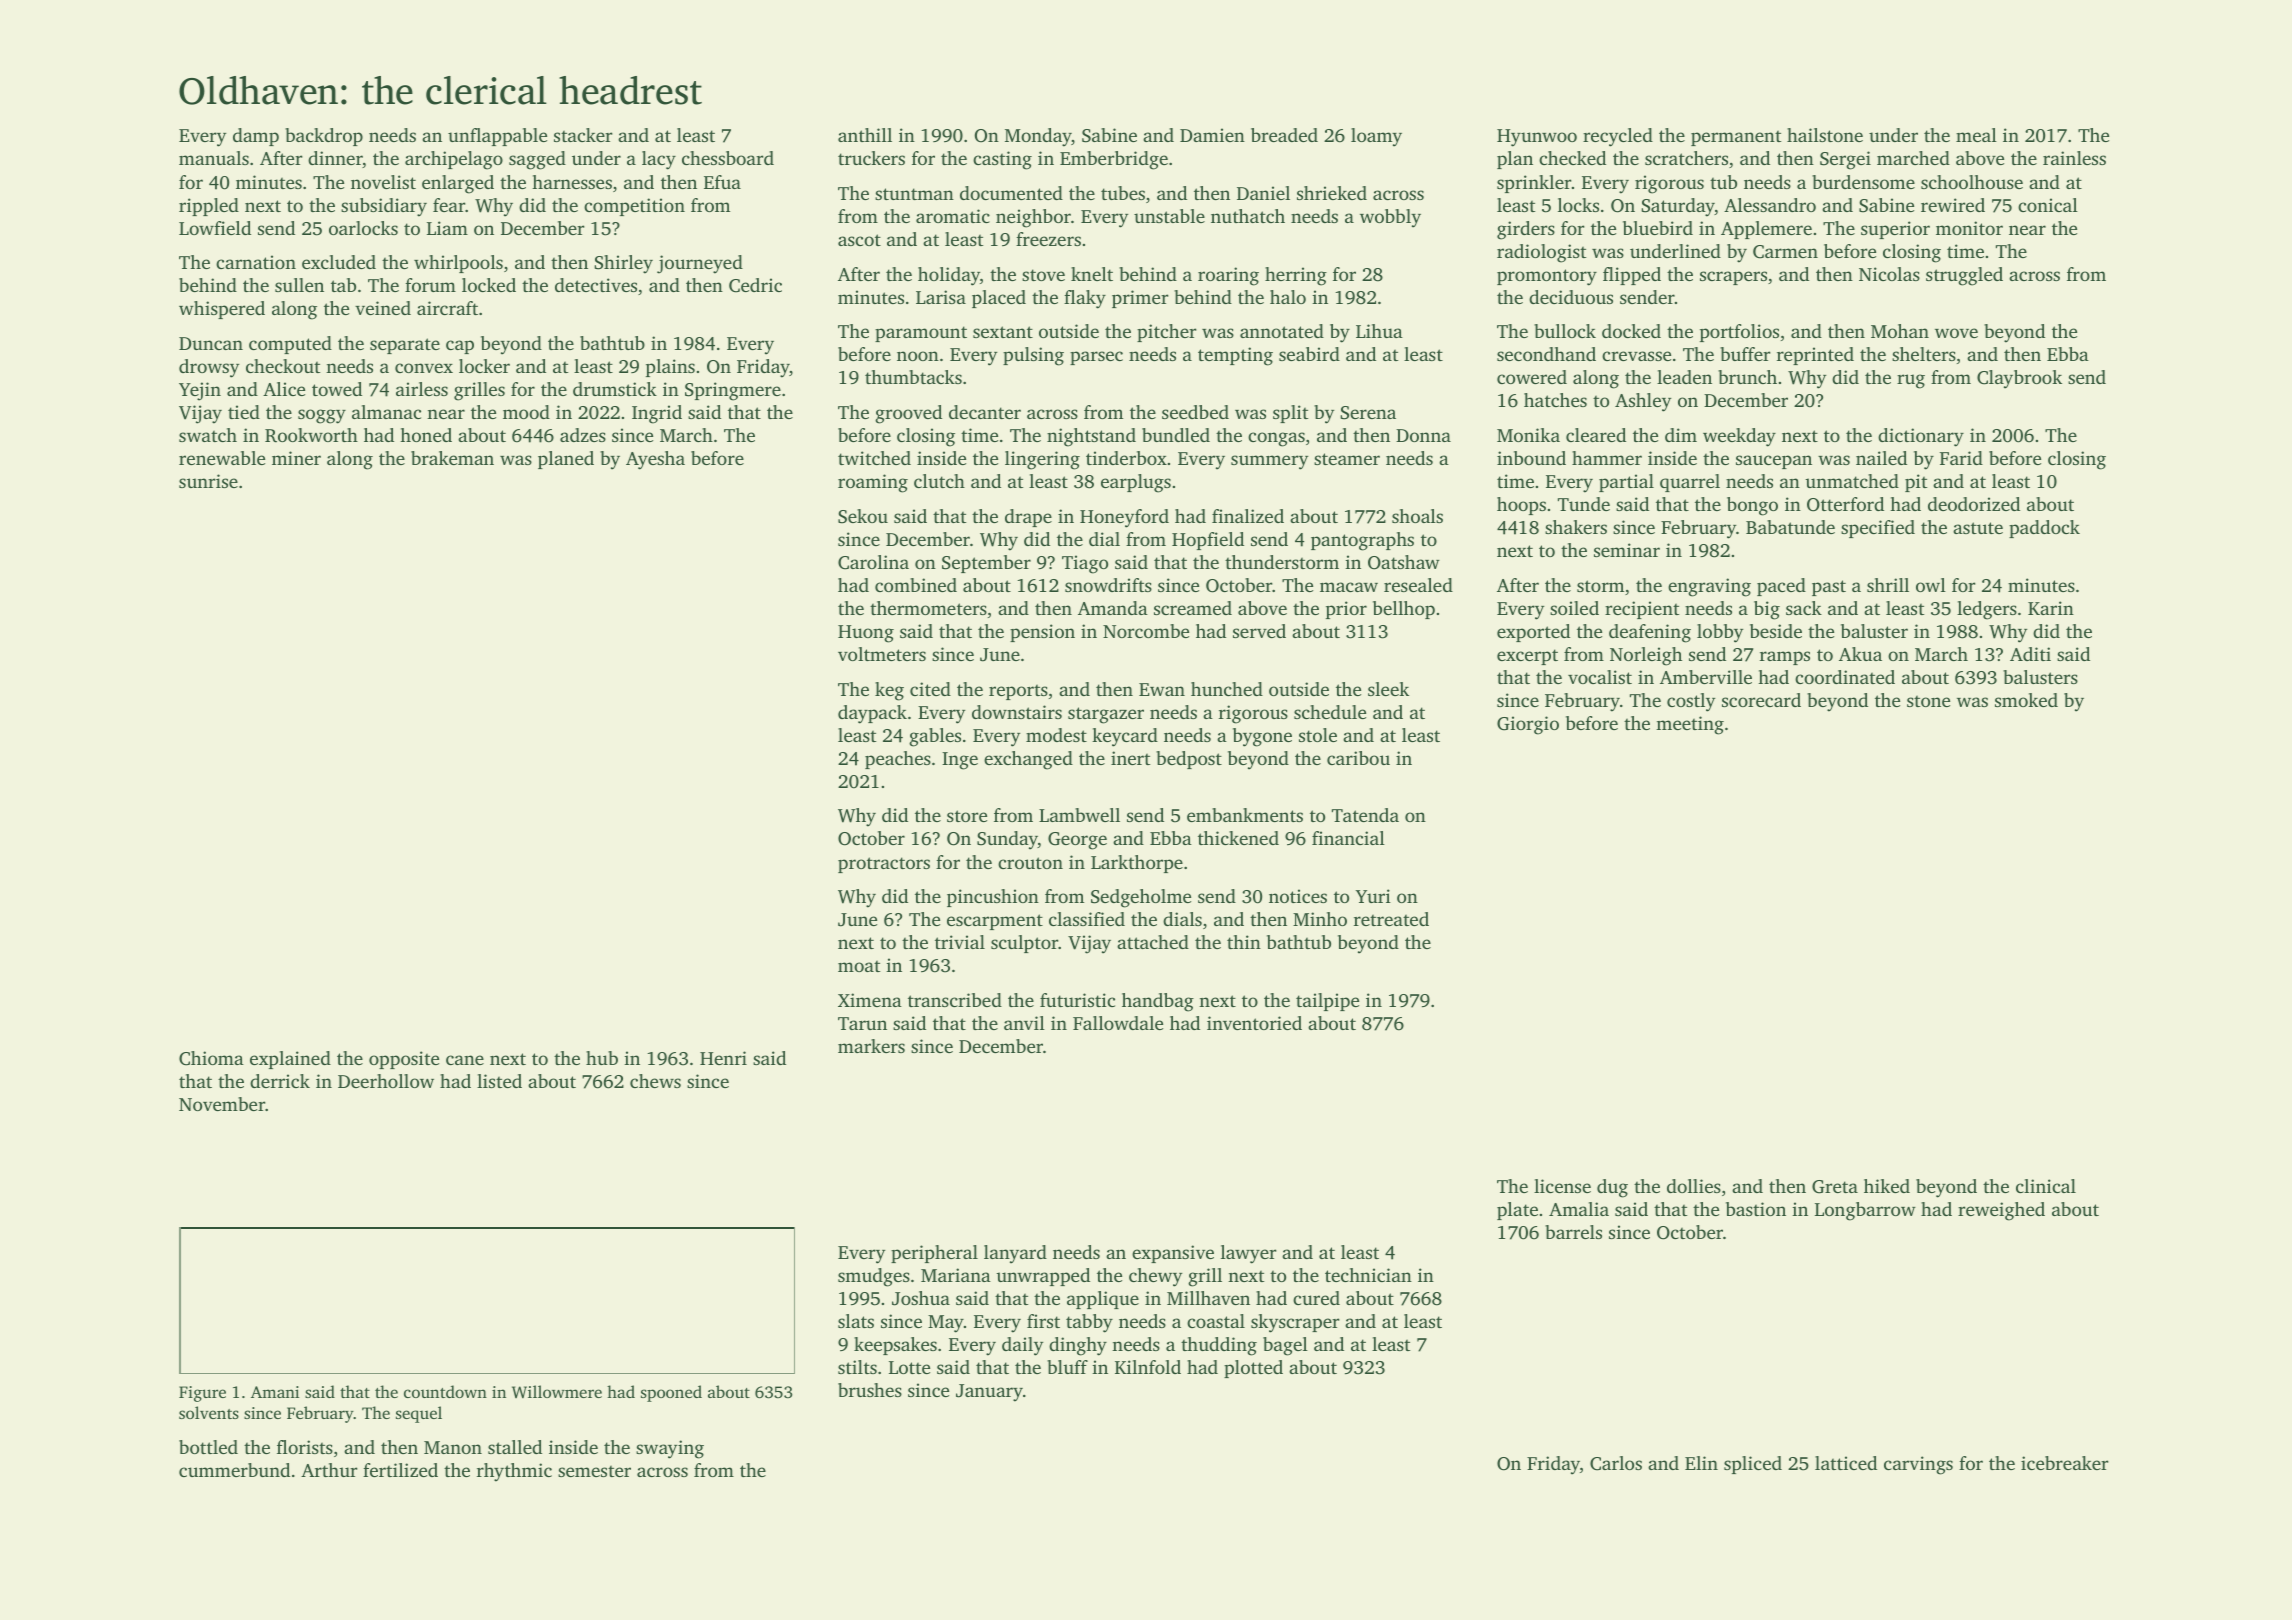 The height and width of the screenshot is (1620, 2292). Describe the element at coordinates (2046, 1186) in the screenshot. I see `clinical` at that location.
